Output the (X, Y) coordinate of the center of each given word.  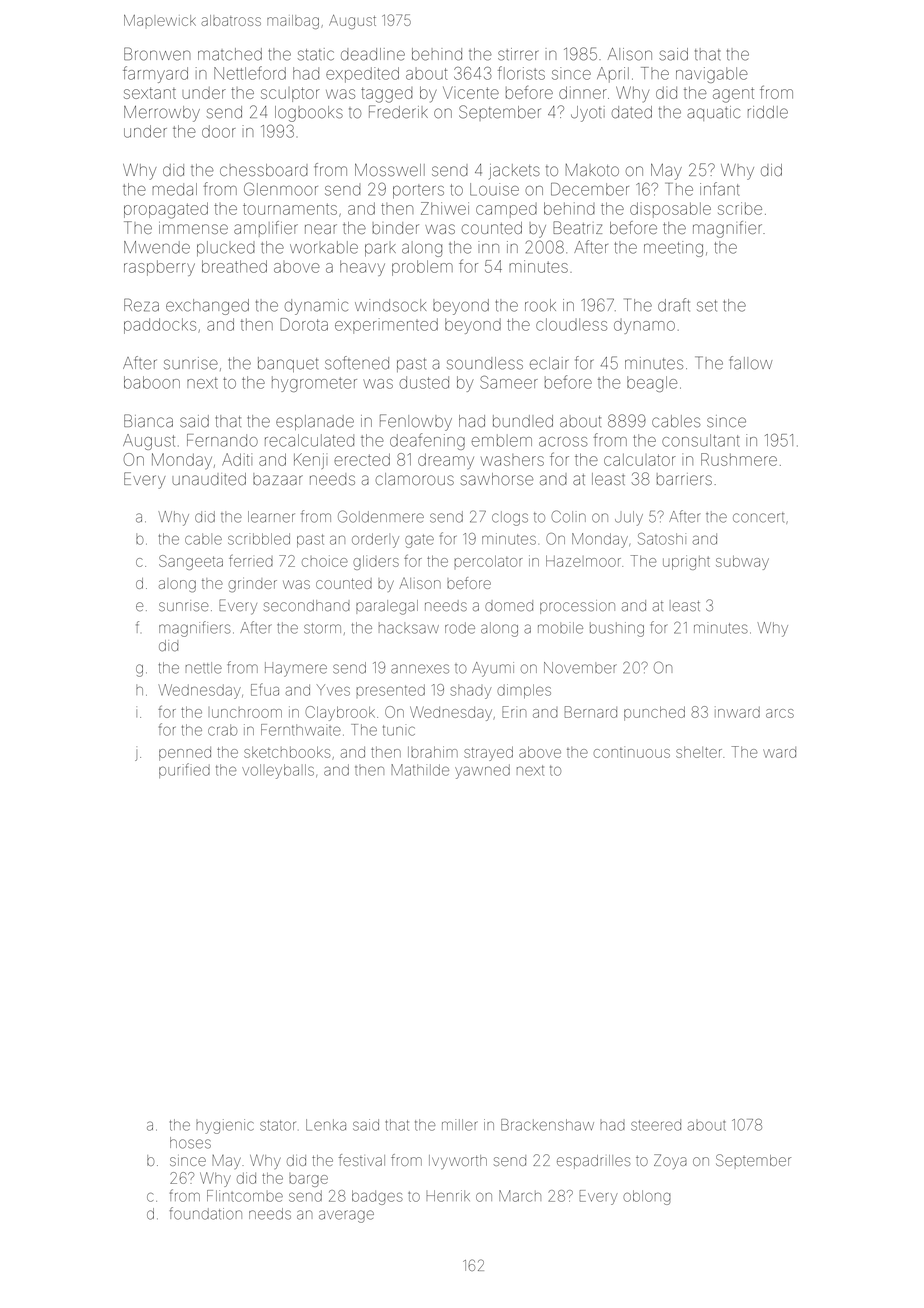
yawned (482, 771)
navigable (712, 75)
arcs (780, 713)
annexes (420, 669)
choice (325, 561)
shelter (699, 752)
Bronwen (157, 54)
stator (278, 1125)
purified (184, 770)
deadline (373, 54)
